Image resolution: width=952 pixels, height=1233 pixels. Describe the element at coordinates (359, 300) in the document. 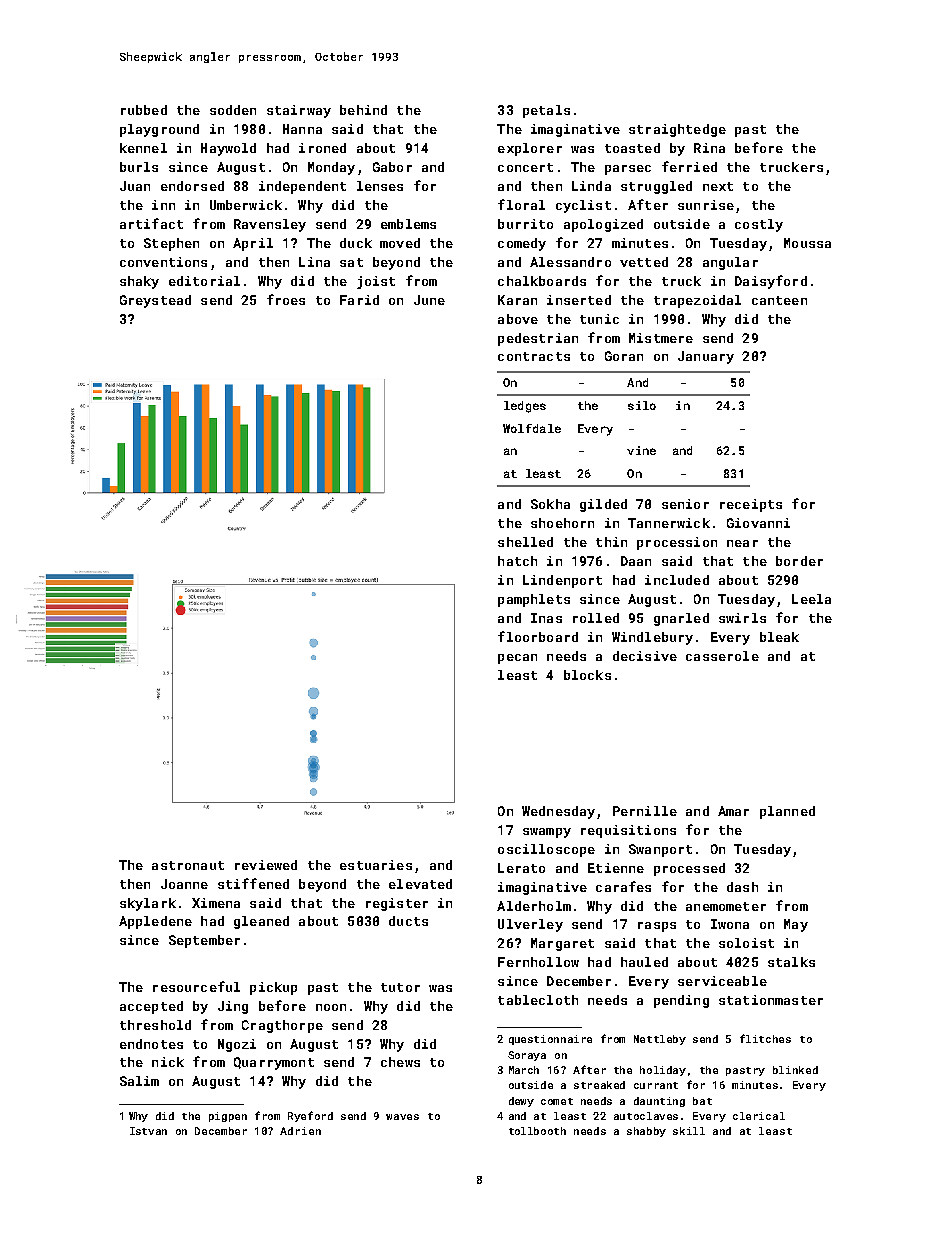

I see `Farid` at that location.
